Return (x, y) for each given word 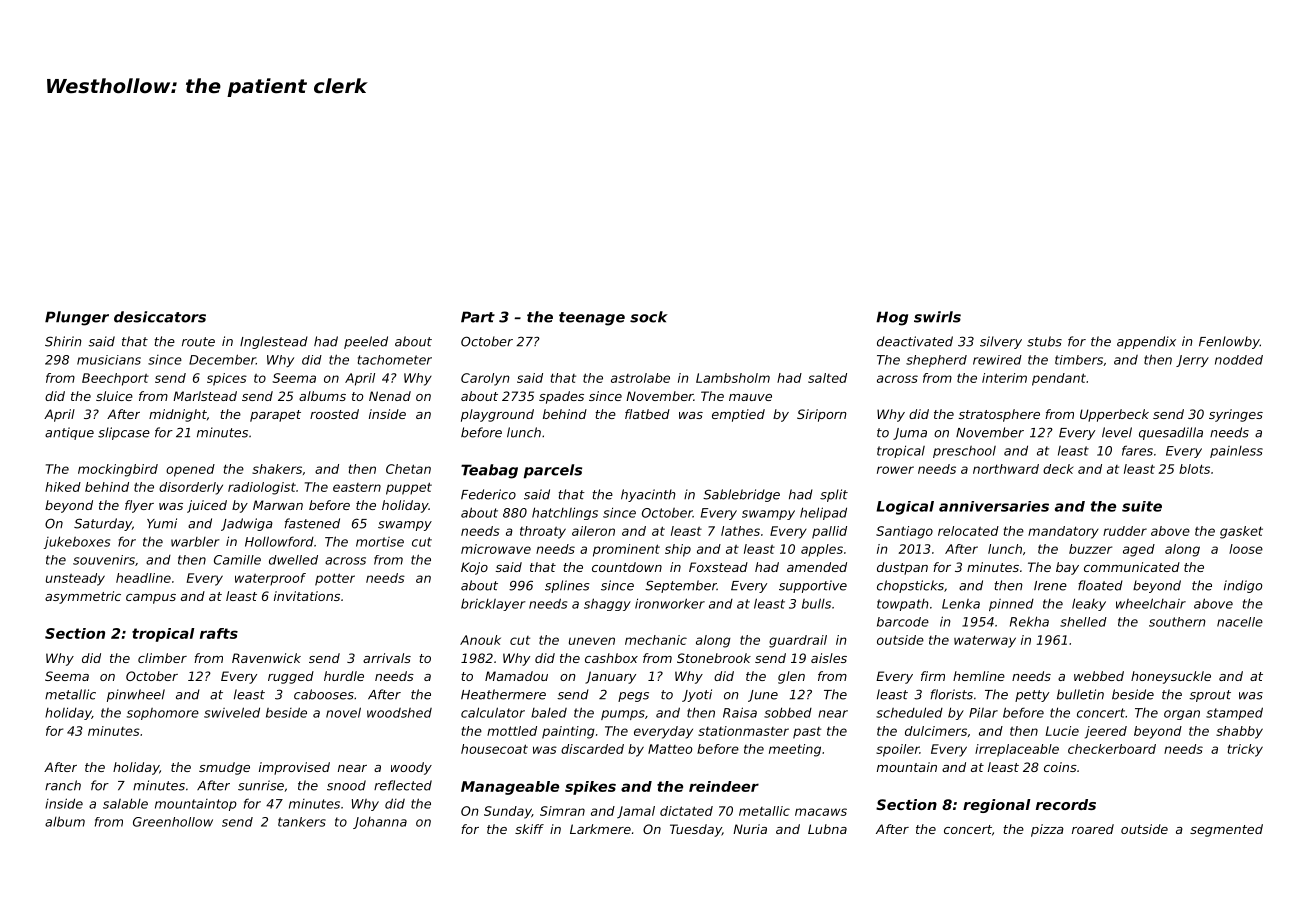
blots (1194, 469)
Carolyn (485, 379)
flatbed (647, 414)
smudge (224, 768)
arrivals (387, 658)
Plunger (77, 318)
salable (125, 803)
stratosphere (999, 415)
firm (933, 676)
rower (895, 470)
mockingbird (118, 470)
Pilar (983, 712)
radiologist (262, 488)
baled (549, 713)
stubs (1044, 341)
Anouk (480, 640)
